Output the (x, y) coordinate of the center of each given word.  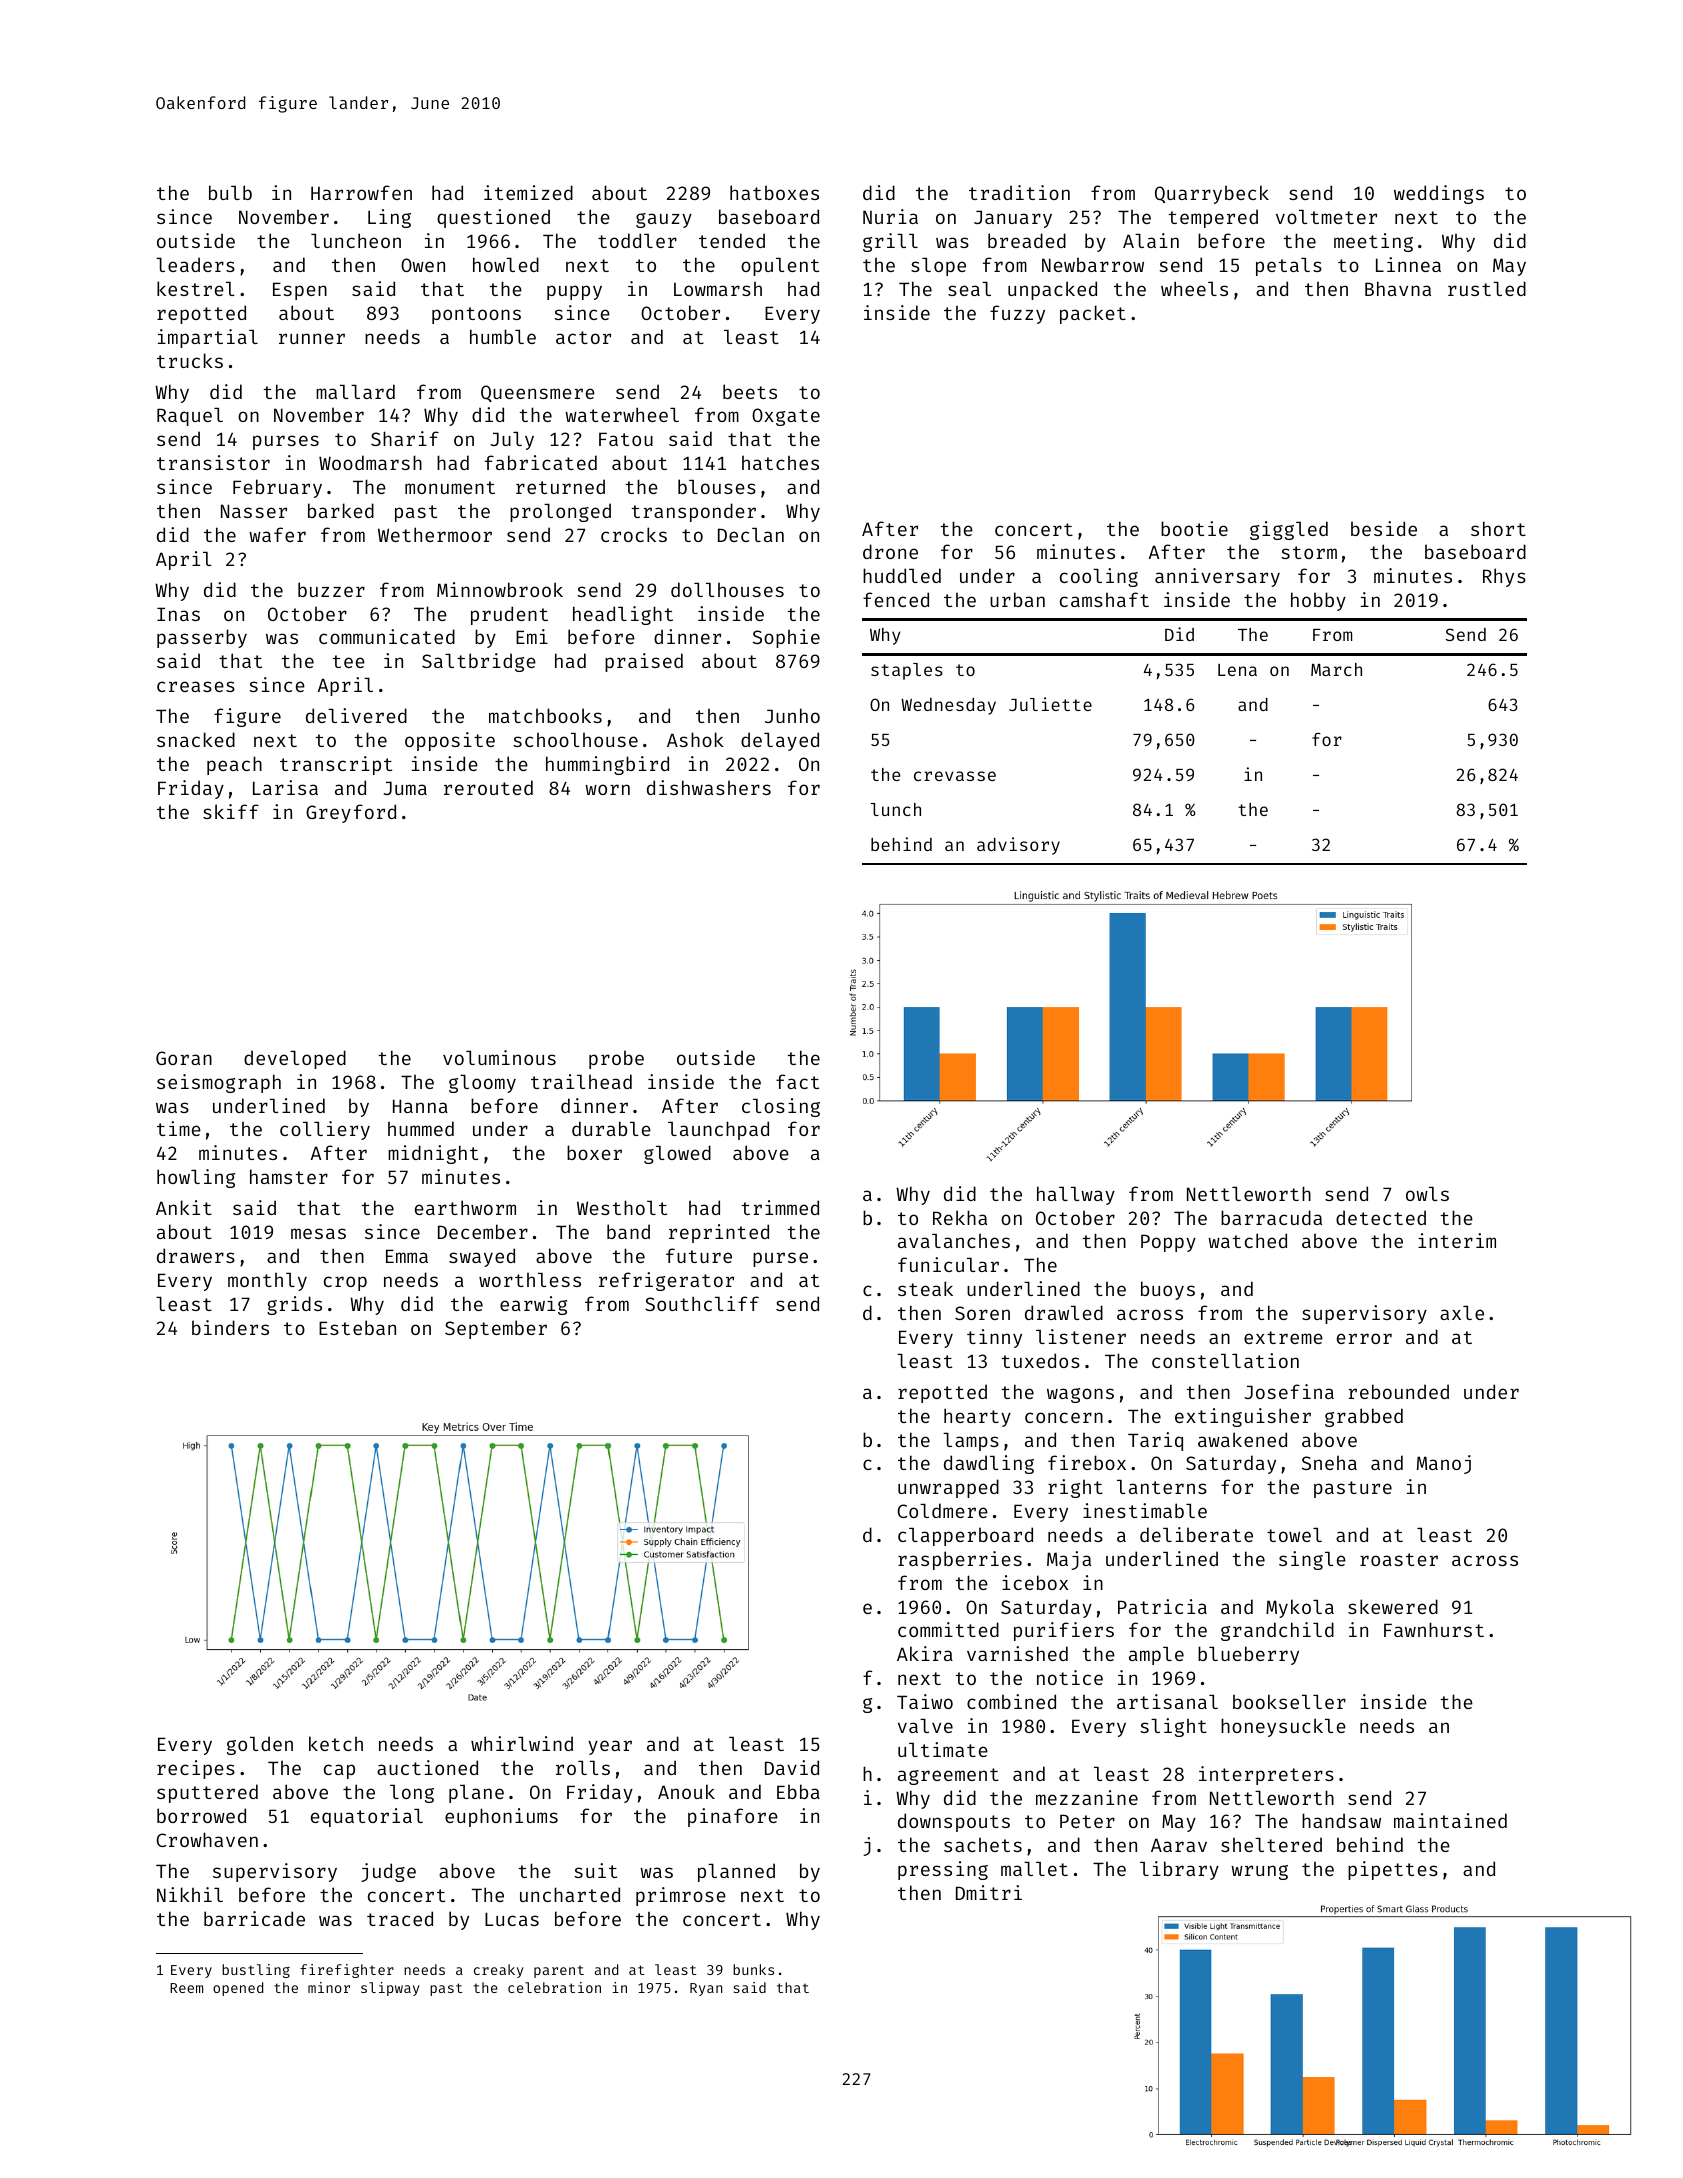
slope (938, 267)
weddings (1439, 194)
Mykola (1300, 1608)
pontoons (476, 315)
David (792, 1767)
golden (260, 1745)
